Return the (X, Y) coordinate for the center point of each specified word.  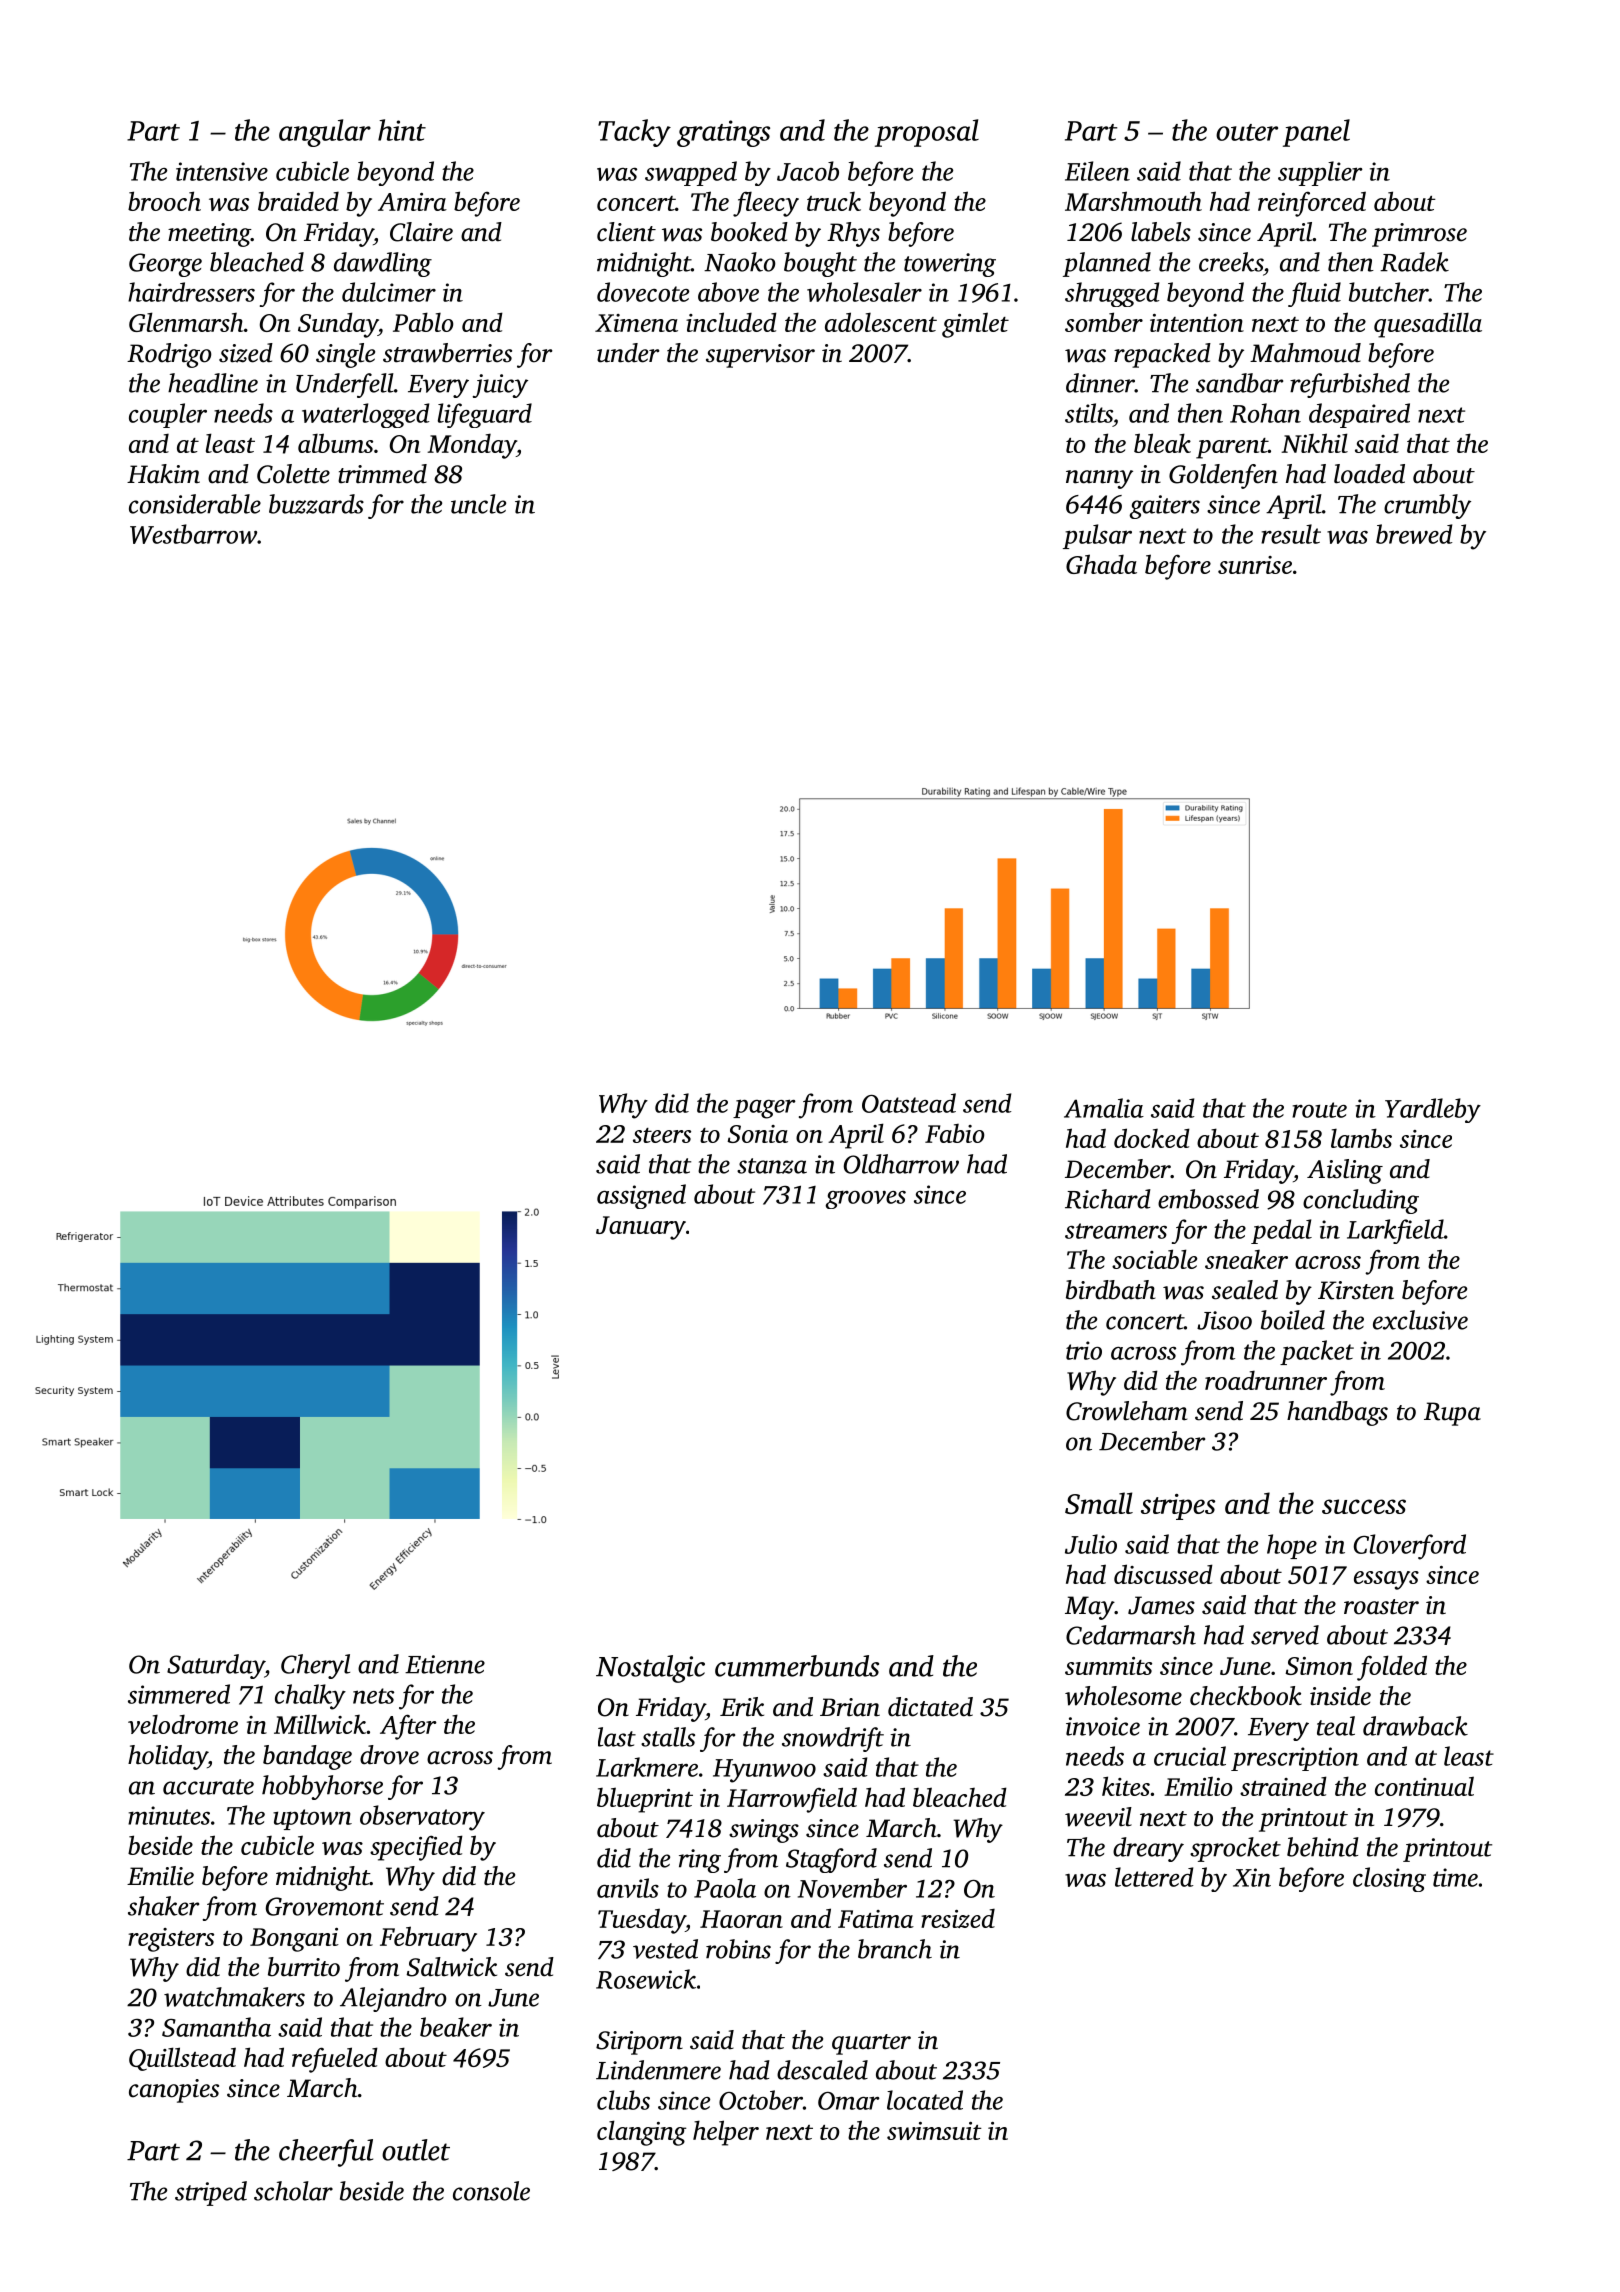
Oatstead (909, 1103)
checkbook (1246, 1696)
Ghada (1101, 564)
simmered (179, 1694)
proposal (927, 133)
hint (402, 130)
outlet (416, 2150)
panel (1316, 133)
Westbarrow (193, 534)
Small (1099, 1503)
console (491, 2191)
